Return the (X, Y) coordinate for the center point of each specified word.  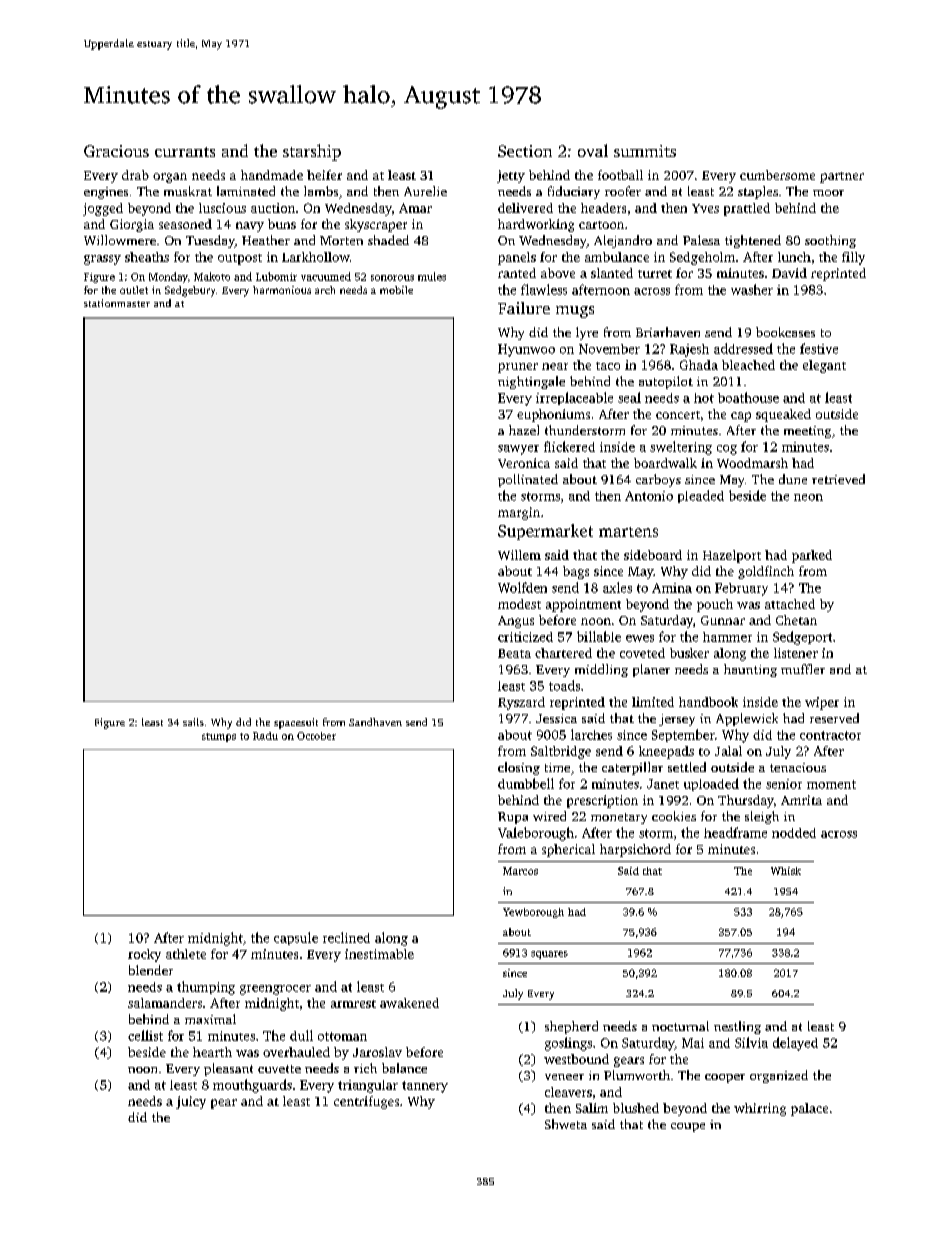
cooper (725, 1078)
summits (645, 151)
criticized (525, 637)
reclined (346, 937)
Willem (519, 555)
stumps (219, 737)
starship (312, 152)
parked (812, 556)
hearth (212, 1052)
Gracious (116, 151)
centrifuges (366, 1102)
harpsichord (635, 850)
